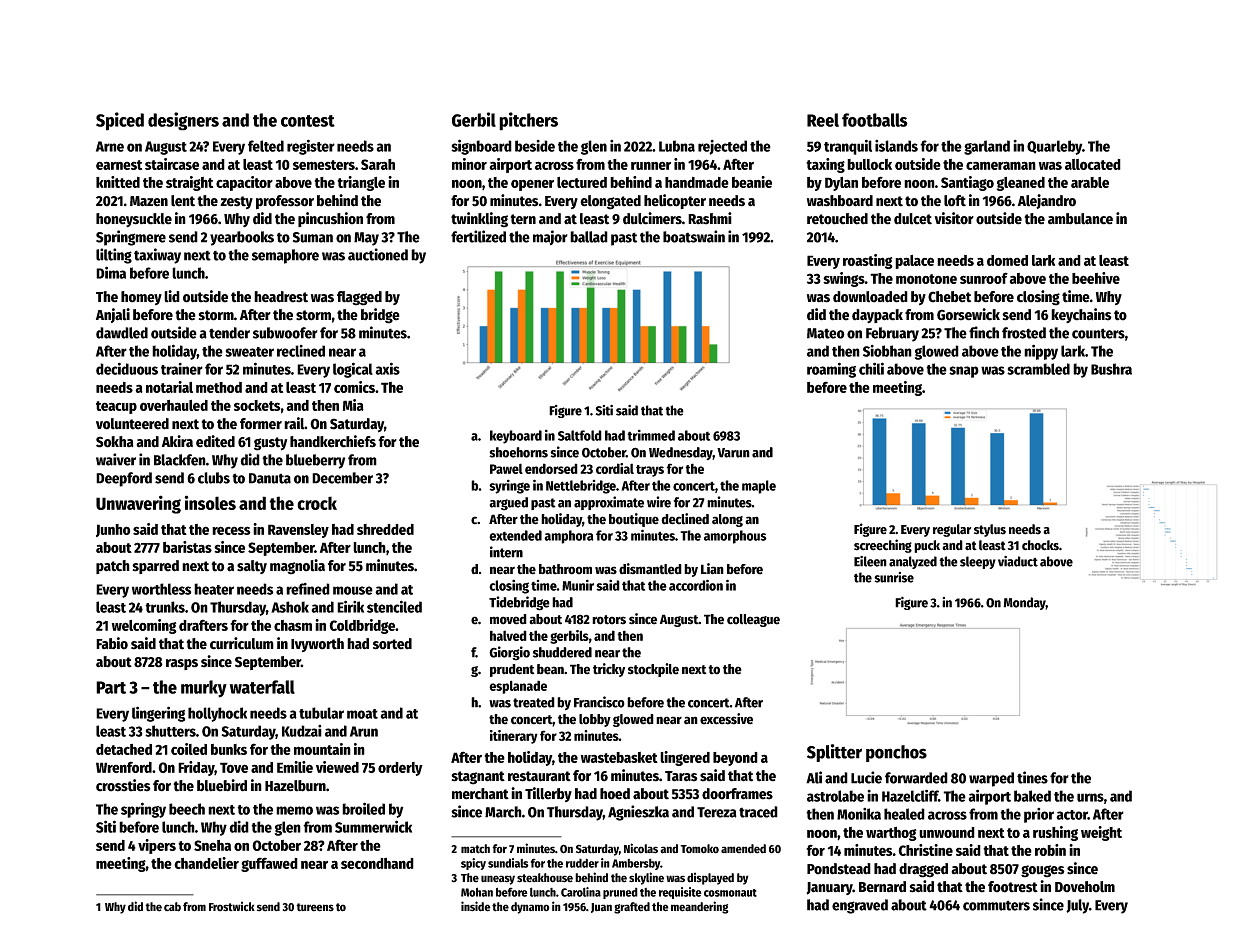 The height and width of the image is (952, 1233). I want to click on meandering, so click(700, 907).
